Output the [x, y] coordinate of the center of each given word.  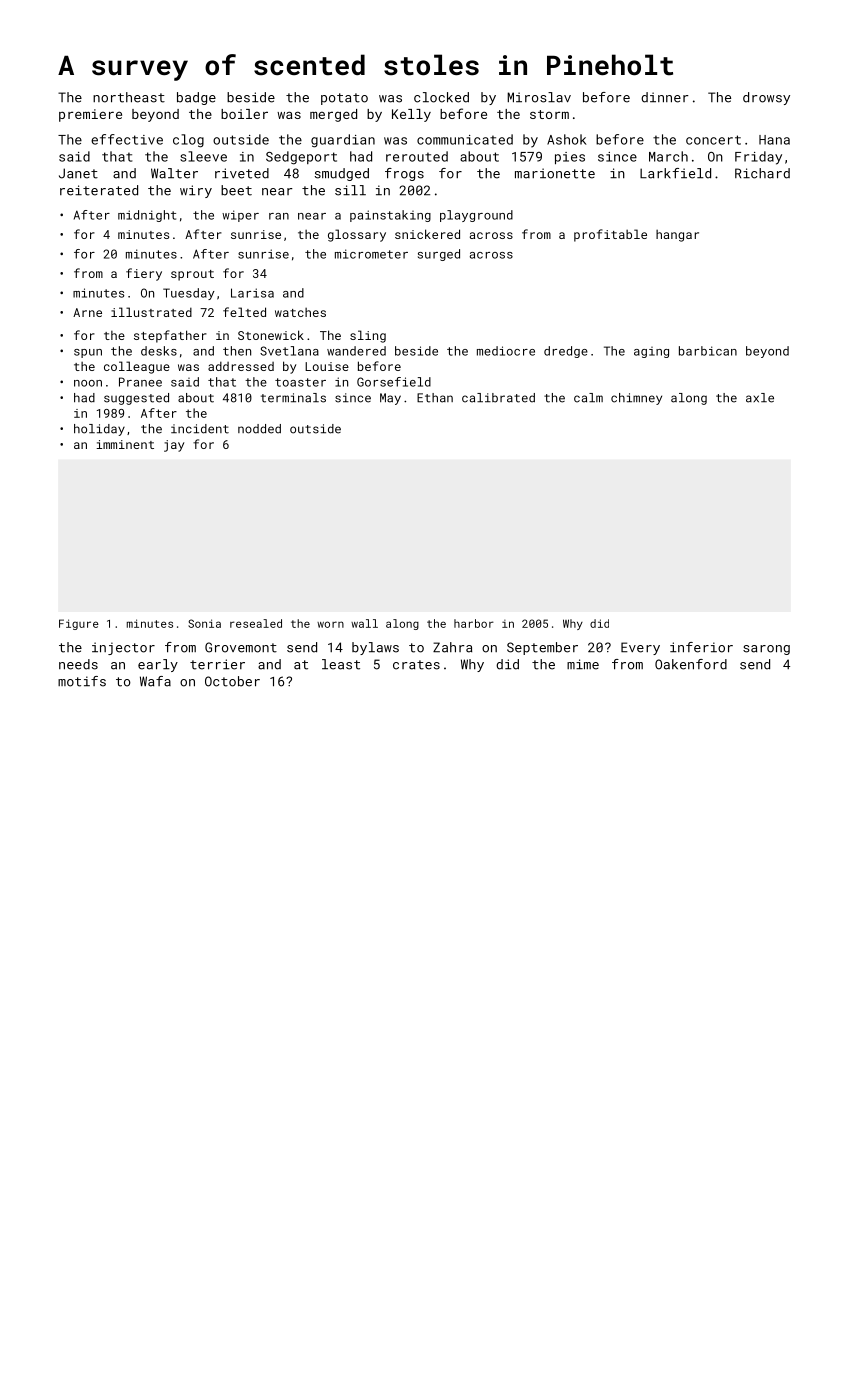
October [232, 681]
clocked [441, 97]
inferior [701, 647]
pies [570, 158]
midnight [147, 216]
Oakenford [691, 664]
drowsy [766, 98]
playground [476, 216]
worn [330, 624]
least [341, 664]
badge [196, 98]
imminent [125, 444]
